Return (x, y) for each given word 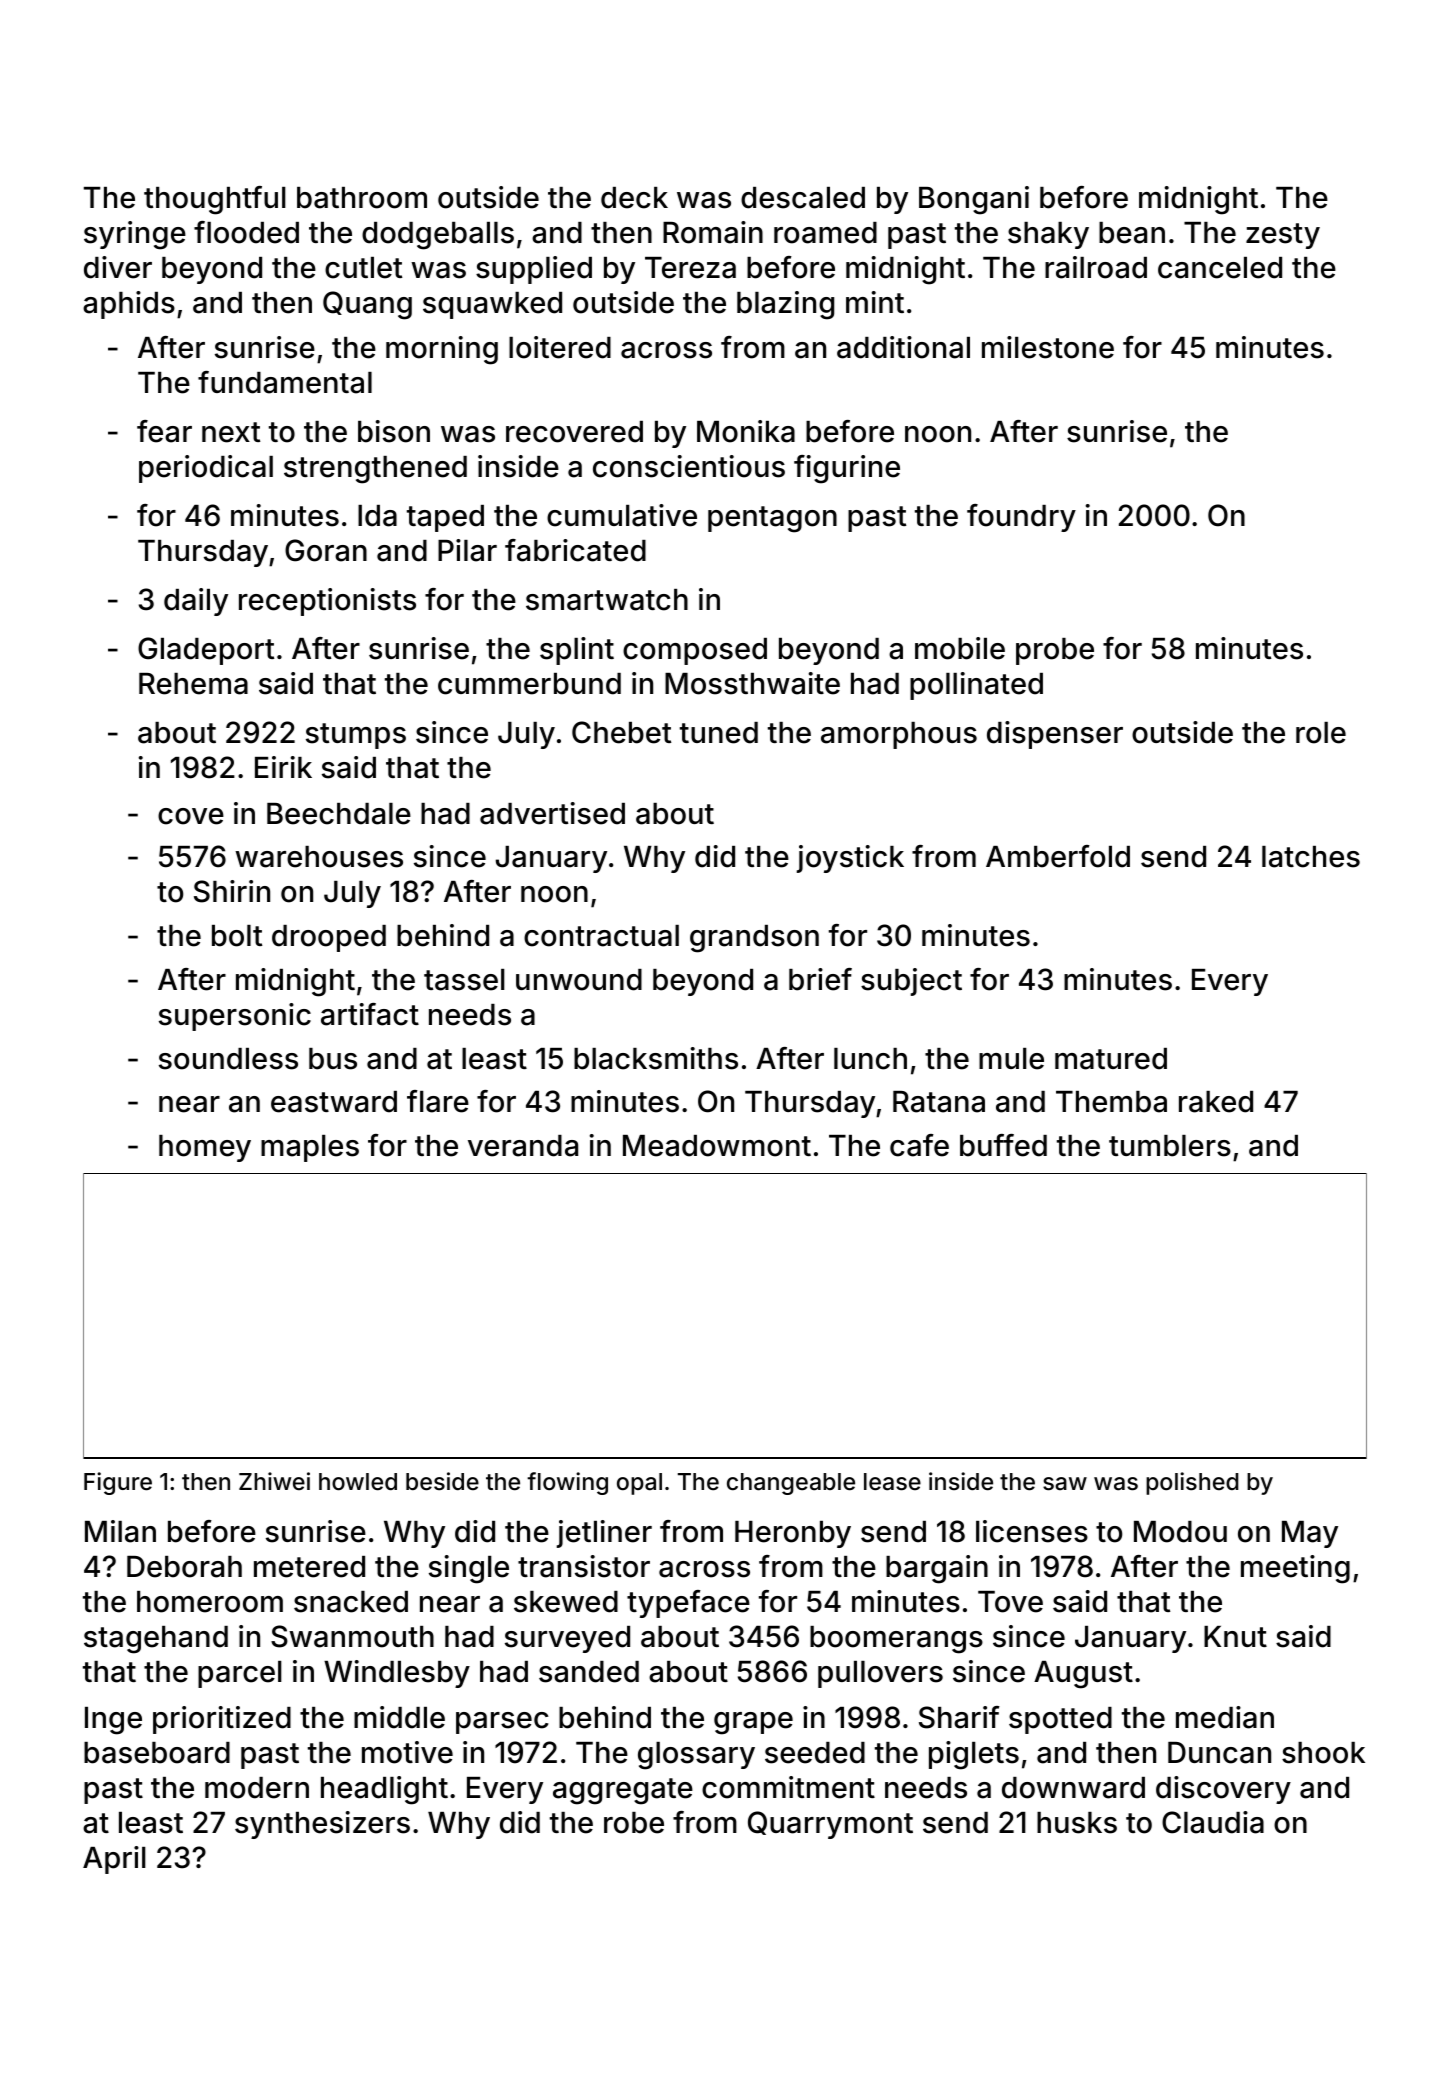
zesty (1283, 236)
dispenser (1055, 735)
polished (1192, 1483)
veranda (523, 1146)
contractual (601, 936)
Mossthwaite (752, 683)
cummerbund (529, 684)
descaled (803, 198)
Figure (118, 1483)
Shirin (232, 891)
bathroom (362, 198)
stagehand (156, 1640)
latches (1311, 857)
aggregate (623, 1791)
